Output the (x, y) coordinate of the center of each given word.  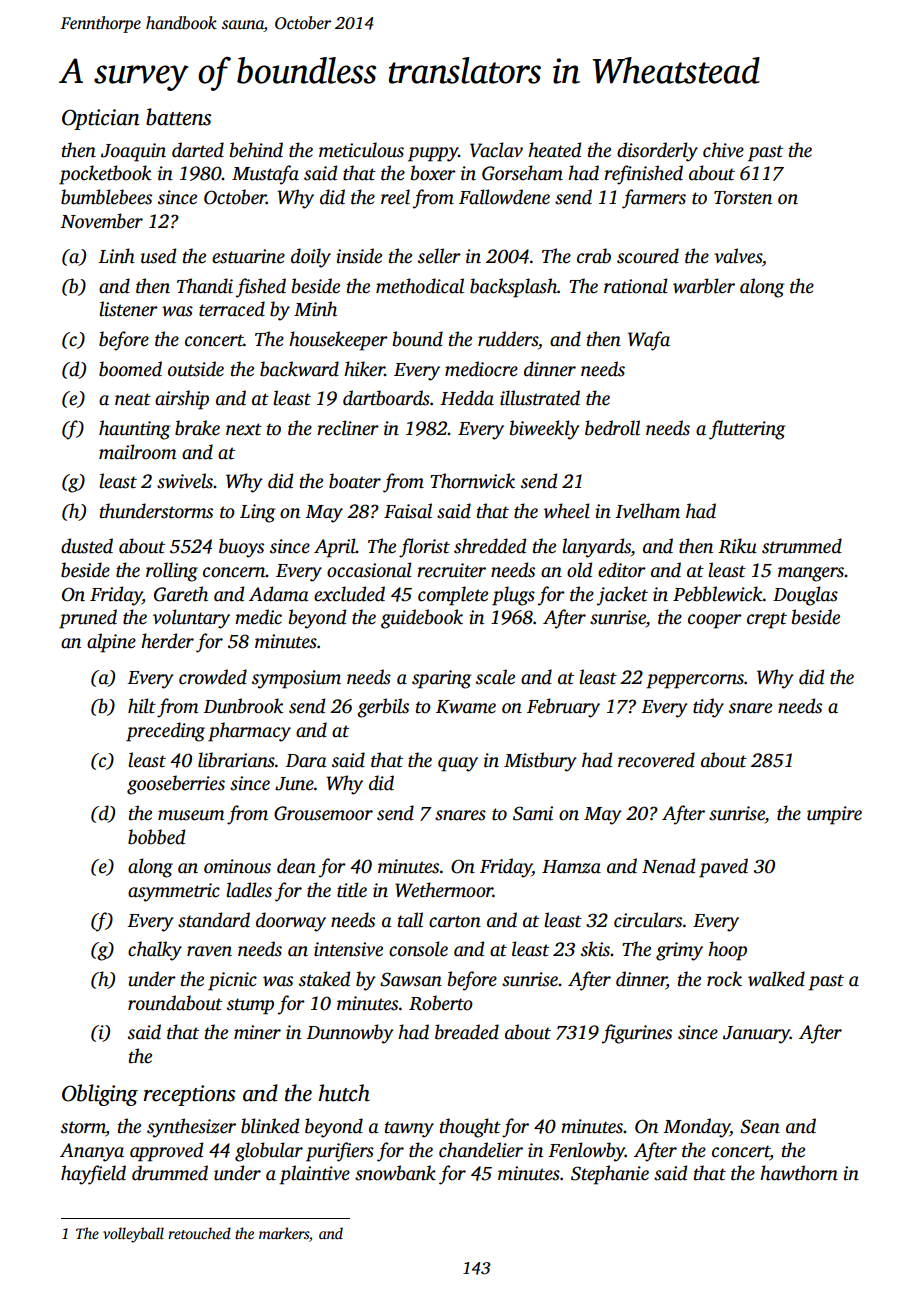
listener (128, 309)
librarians (236, 760)
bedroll (612, 428)
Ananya (92, 1152)
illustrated (540, 398)
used (158, 256)
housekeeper (338, 341)
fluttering (747, 430)
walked (776, 979)
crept (767, 620)
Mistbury (540, 762)
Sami (533, 813)
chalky (155, 951)
